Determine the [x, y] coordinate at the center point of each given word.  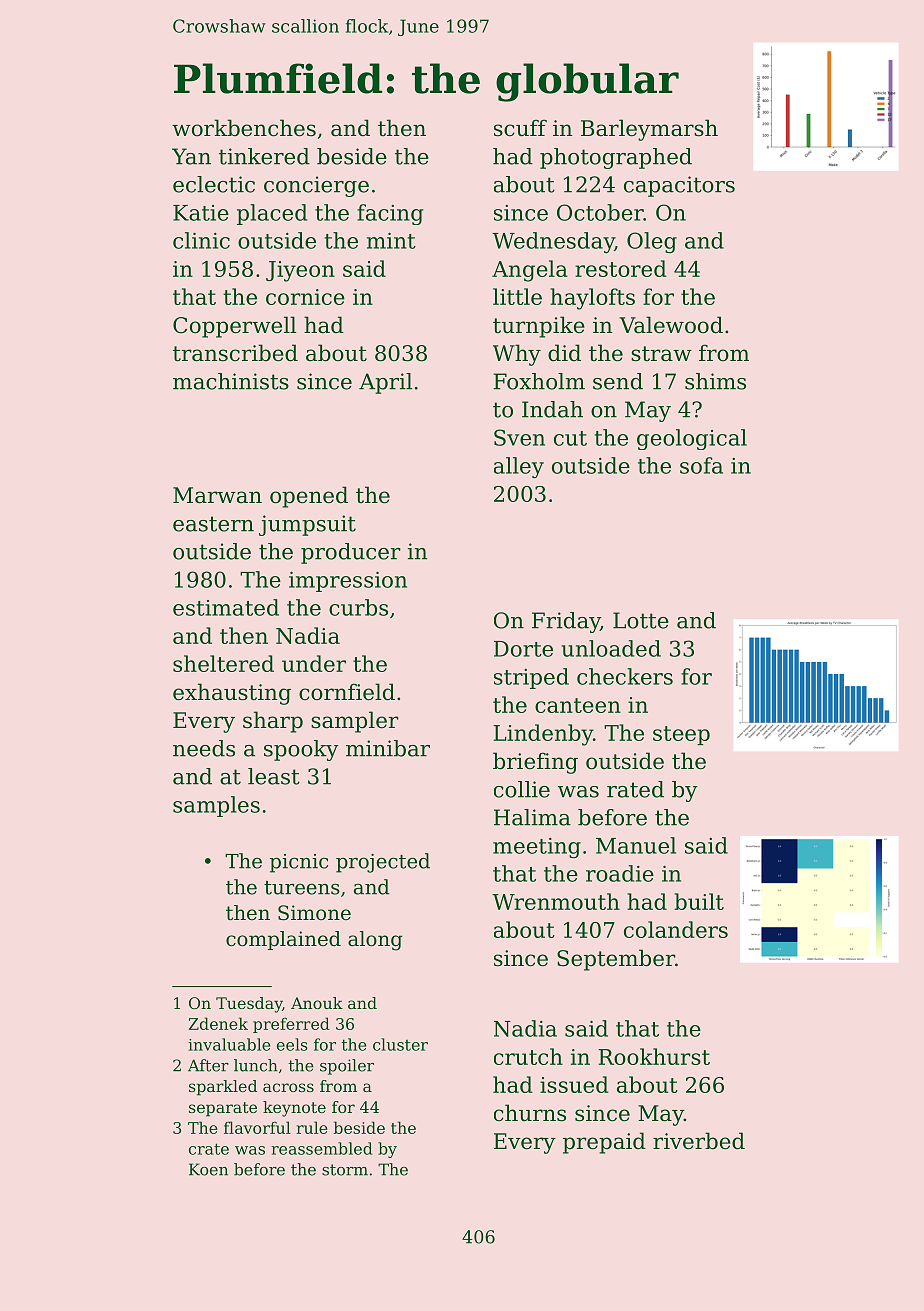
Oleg [652, 242]
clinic [201, 240]
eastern [213, 524]
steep [681, 735]
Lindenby [543, 735]
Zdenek [218, 1023]
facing [390, 214]
